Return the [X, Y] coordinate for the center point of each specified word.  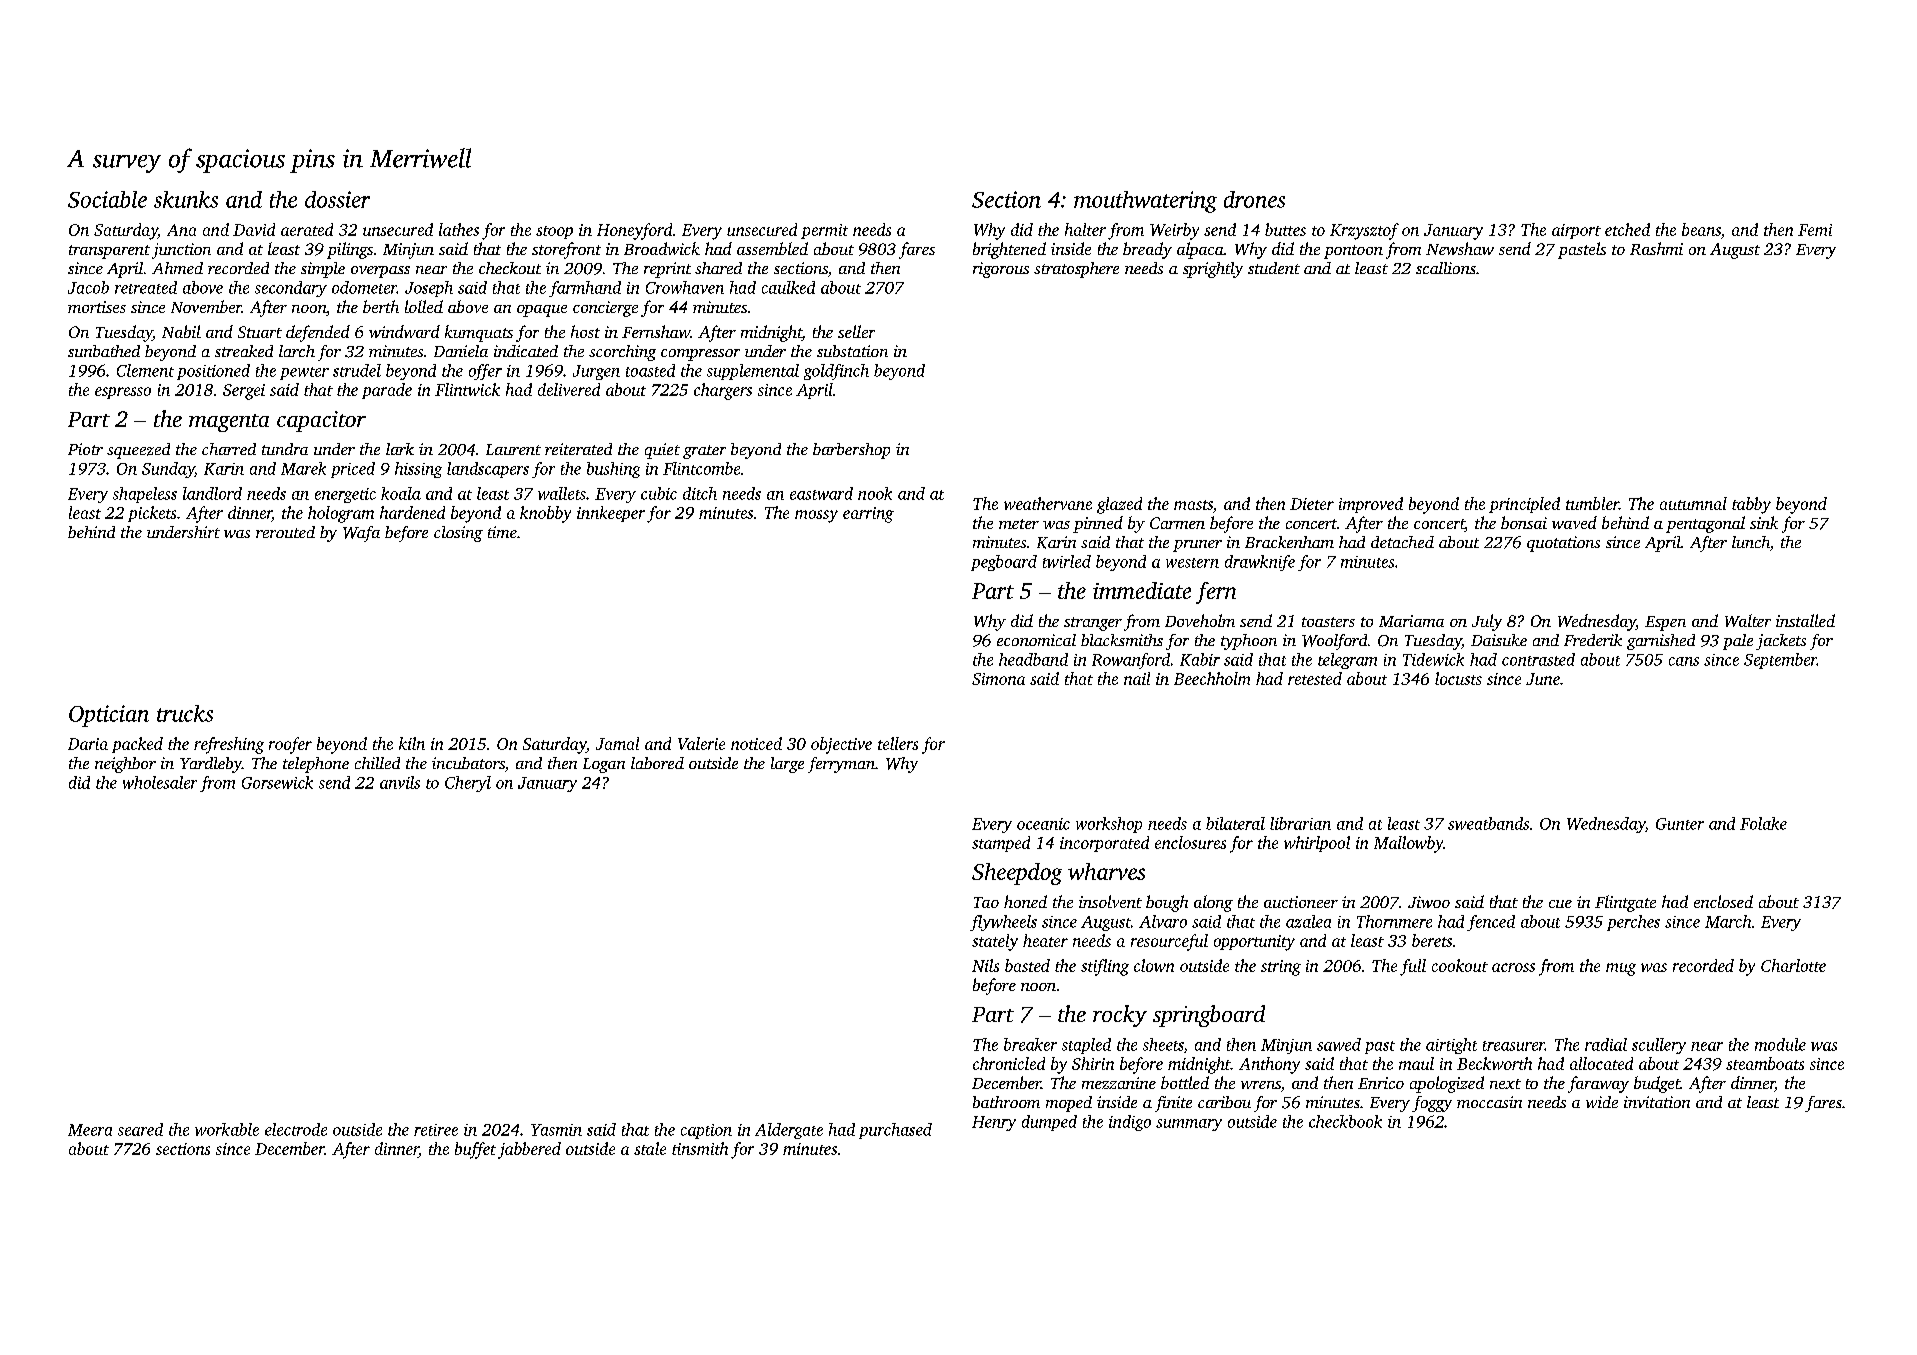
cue [1560, 904]
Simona [998, 679]
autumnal [1693, 503]
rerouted [285, 532]
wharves [1106, 871]
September [1780, 661]
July [1487, 622]
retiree [436, 1130]
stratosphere [1076, 270]
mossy [816, 516]
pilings [350, 250]
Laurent [513, 449]
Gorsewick [277, 782]
